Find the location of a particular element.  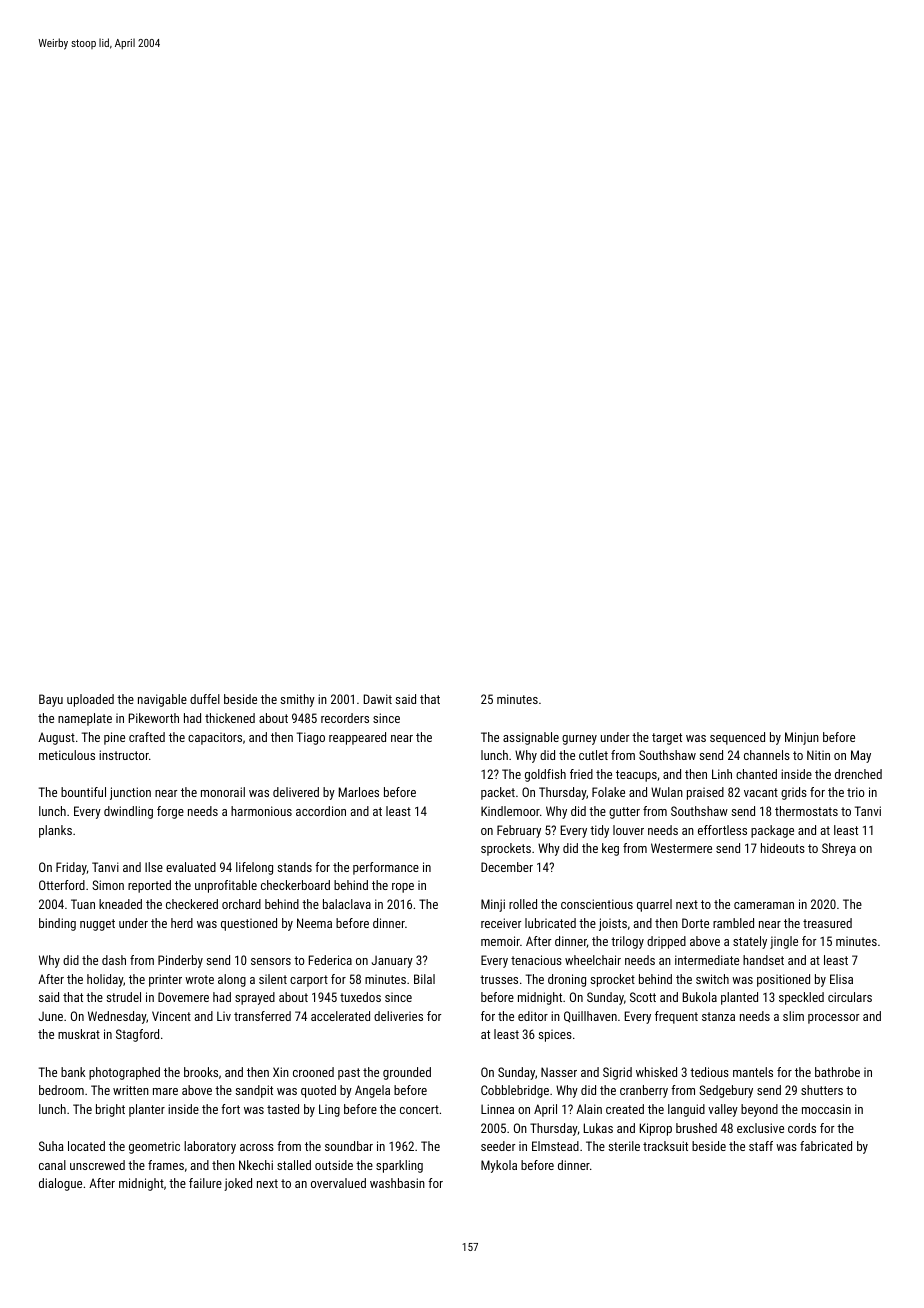

Stagford is located at coordinates (137, 1035).
